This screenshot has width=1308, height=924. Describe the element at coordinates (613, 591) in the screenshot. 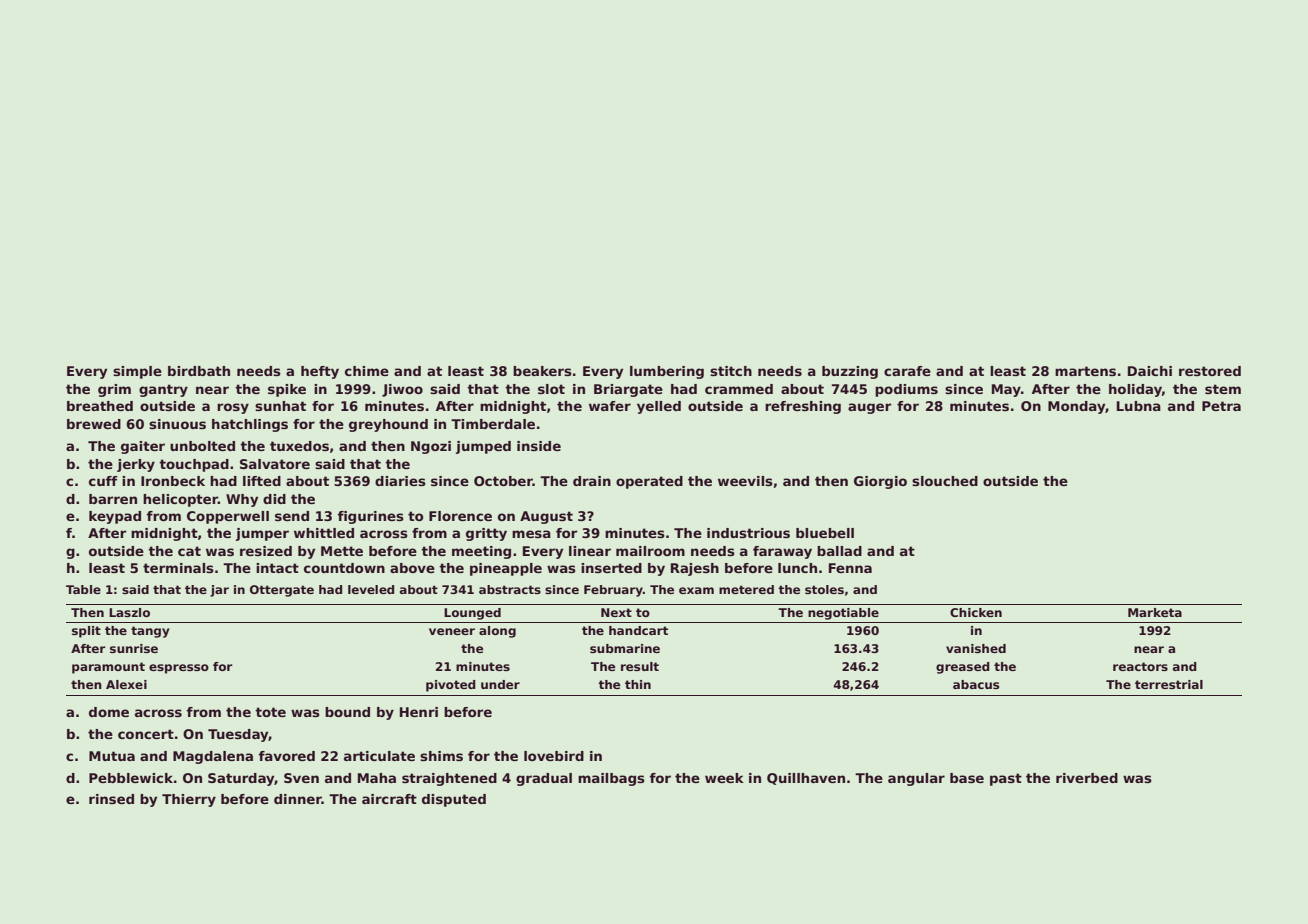

I see `February` at that location.
